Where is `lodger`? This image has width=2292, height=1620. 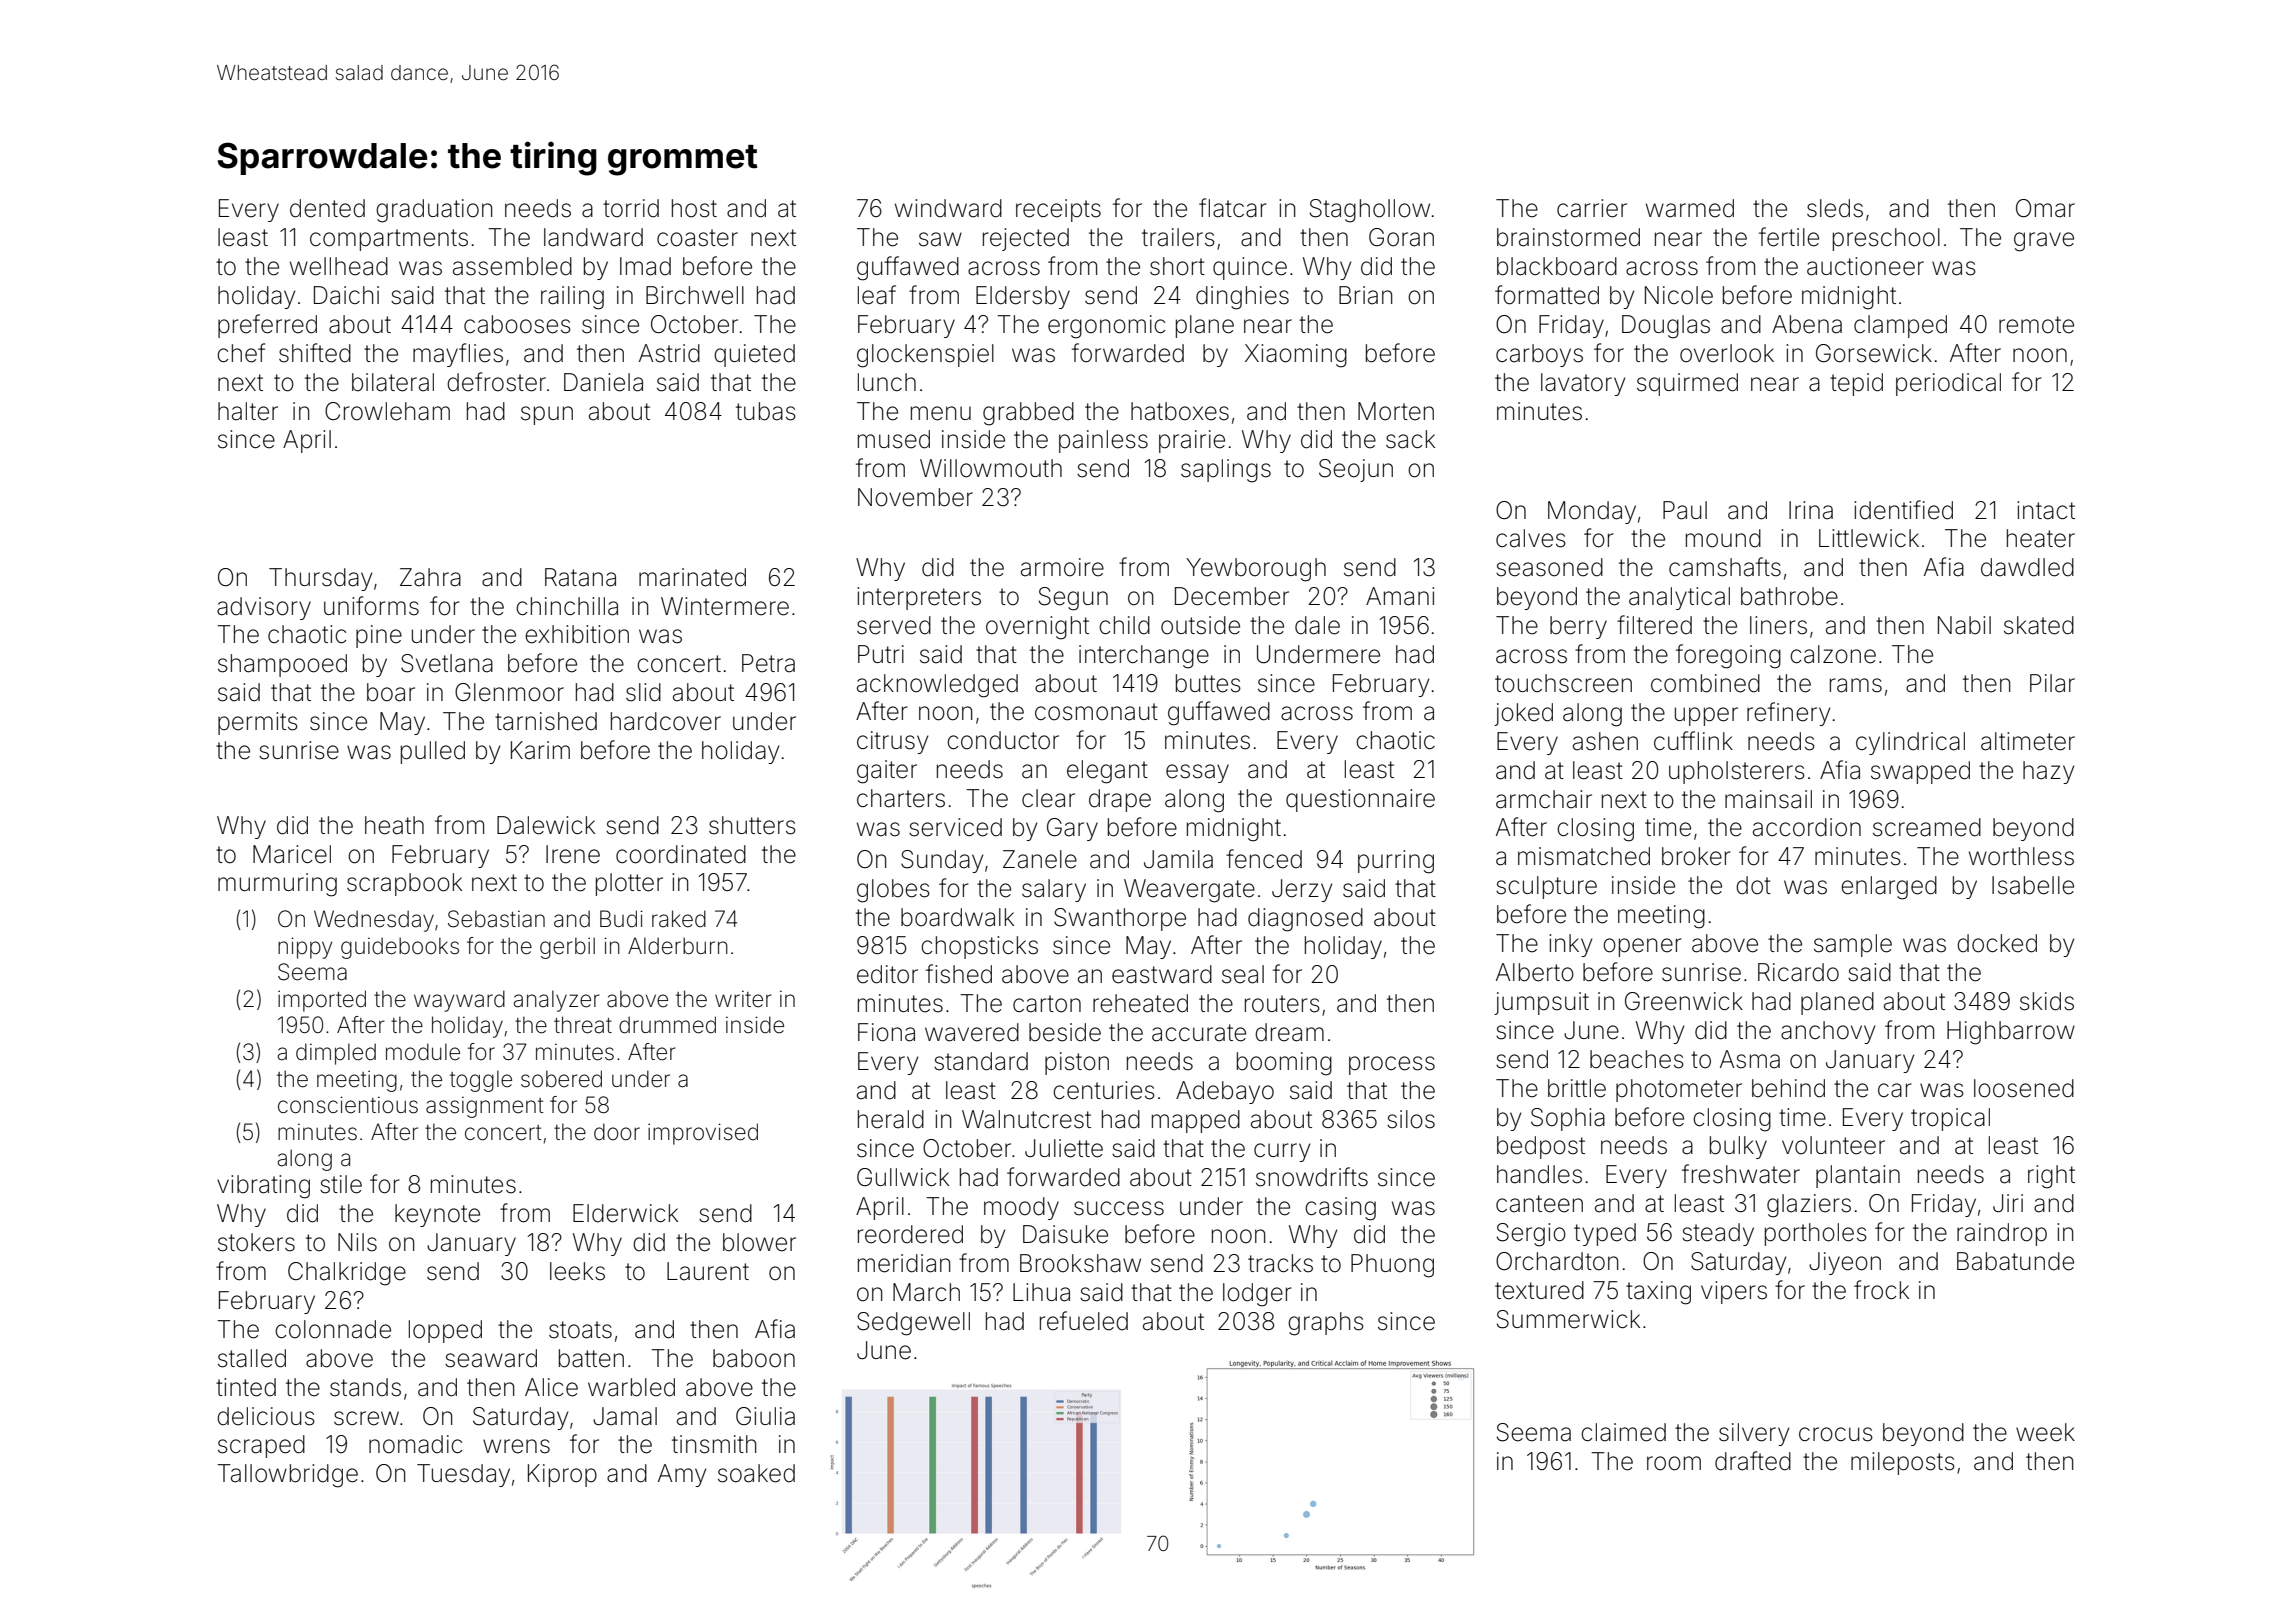
lodger is located at coordinates (1257, 1295).
